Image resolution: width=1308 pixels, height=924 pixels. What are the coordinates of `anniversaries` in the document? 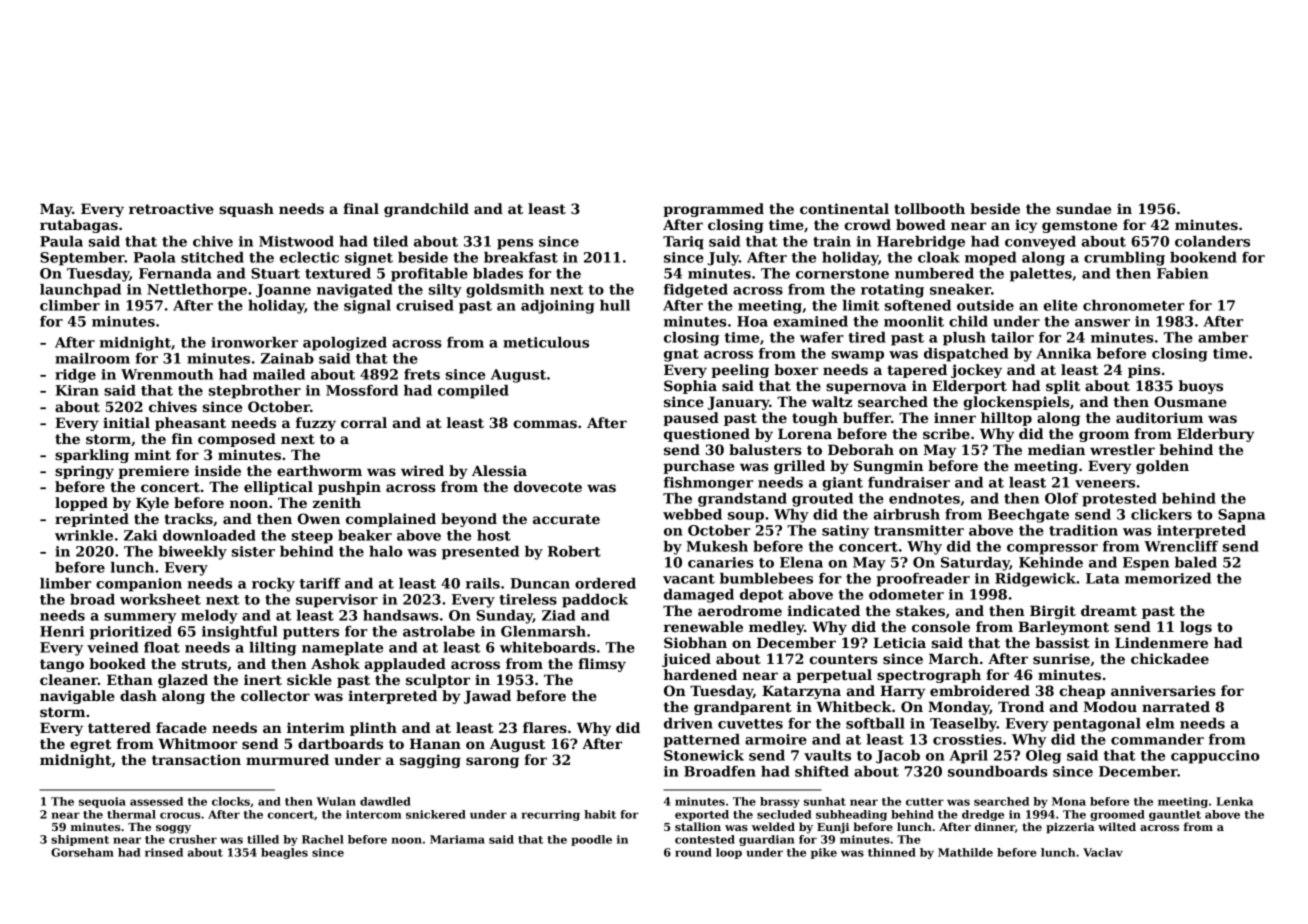 It's located at (1163, 690).
